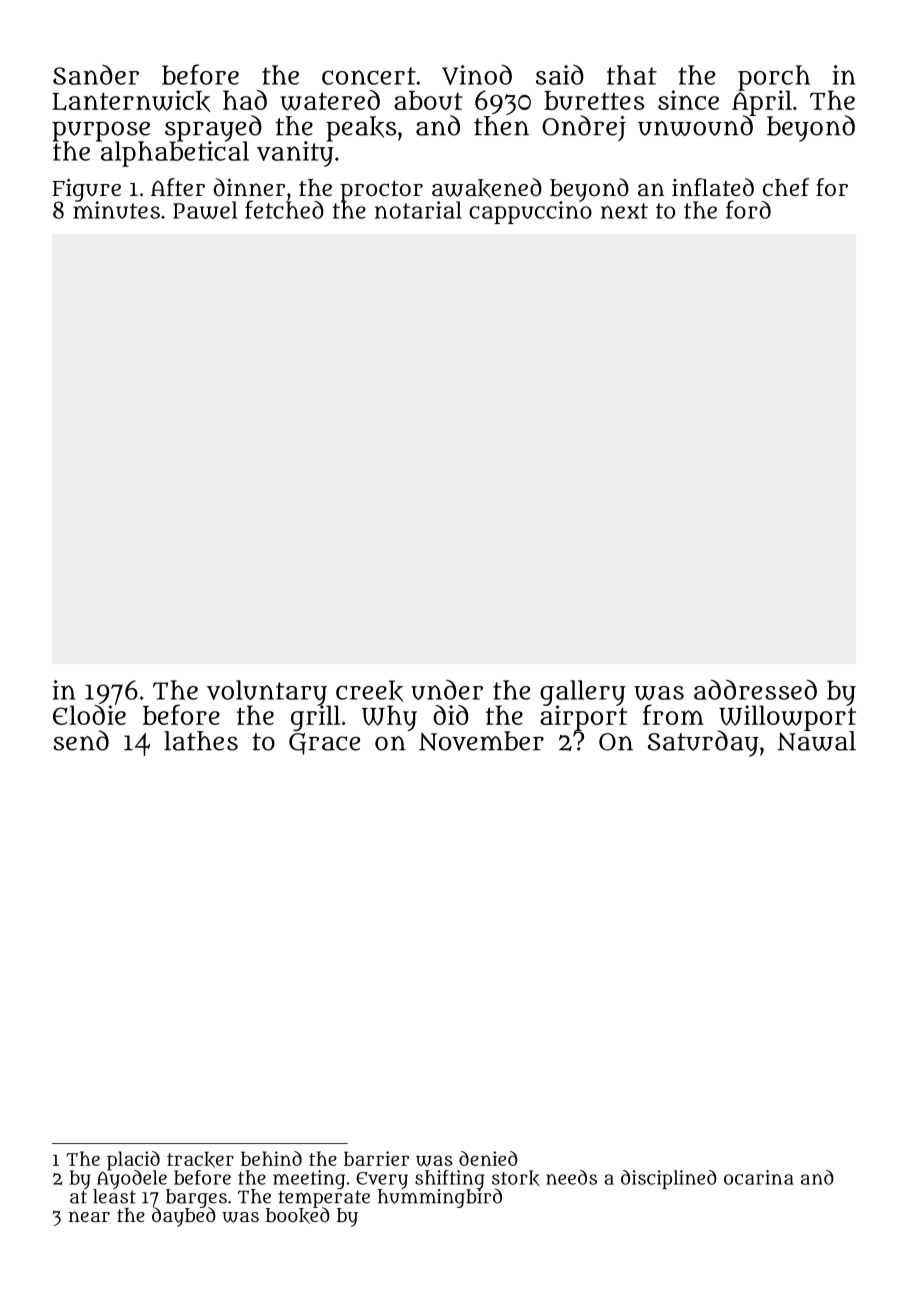 This page has width=908, height=1316. Describe the element at coordinates (669, 1179) in the page. I see `disciplined` at that location.
